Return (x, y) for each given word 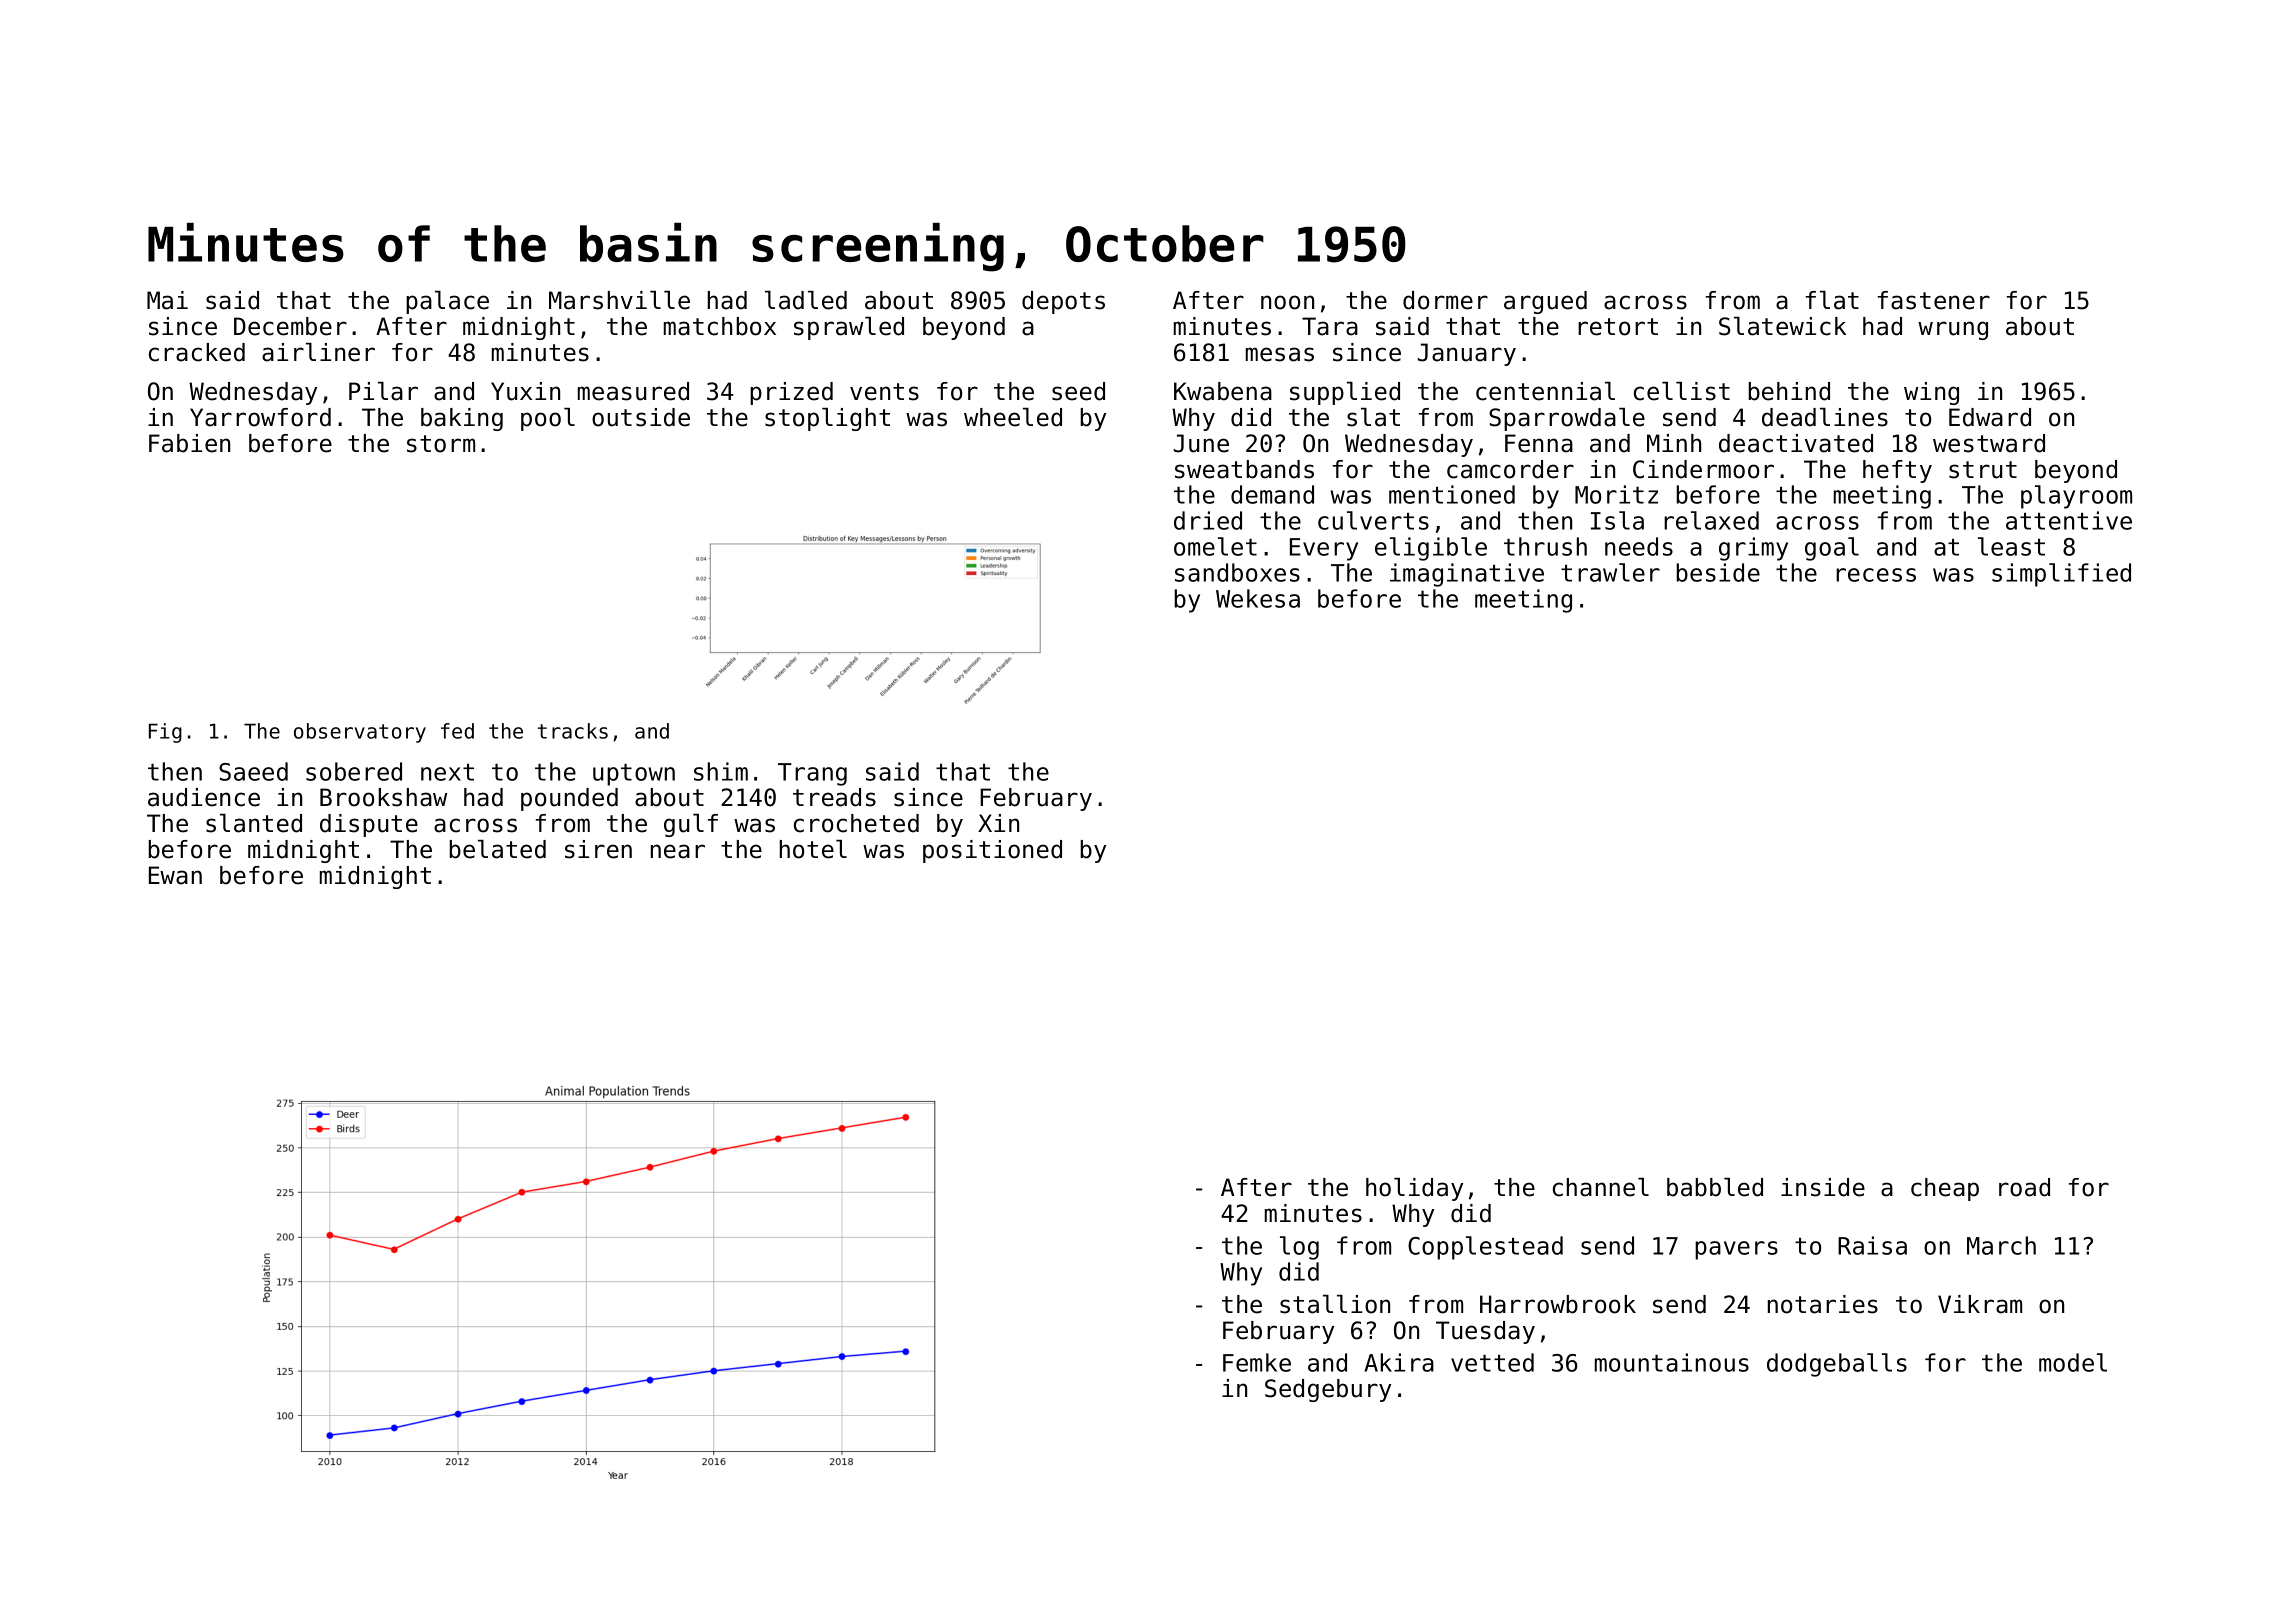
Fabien (189, 443)
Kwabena (1223, 391)
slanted (254, 823)
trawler (1610, 572)
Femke (1257, 1362)
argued (1545, 302)
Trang (812, 774)
